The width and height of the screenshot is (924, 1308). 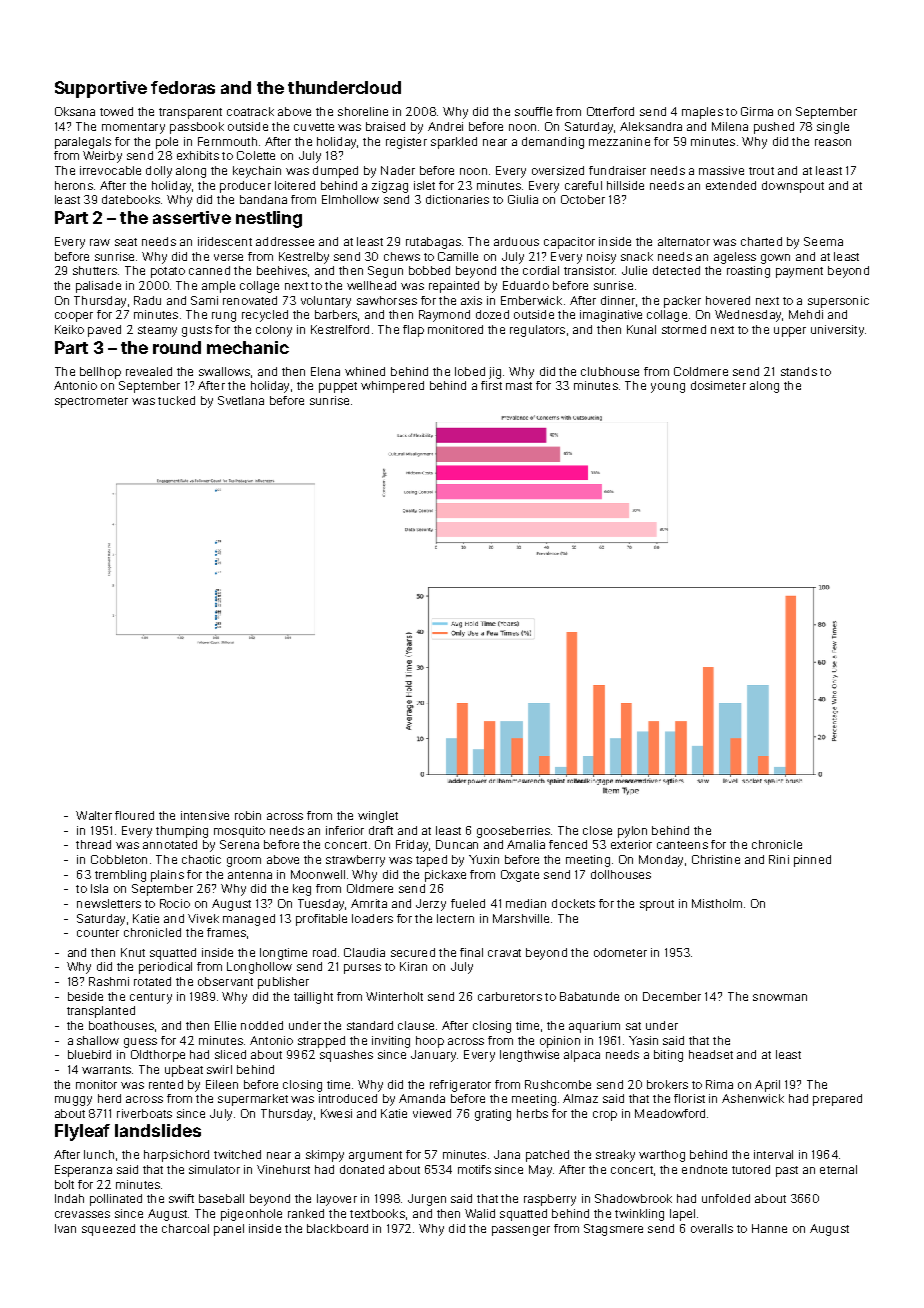 What do you see at coordinates (470, 371) in the screenshot?
I see `lobed` at bounding box center [470, 371].
